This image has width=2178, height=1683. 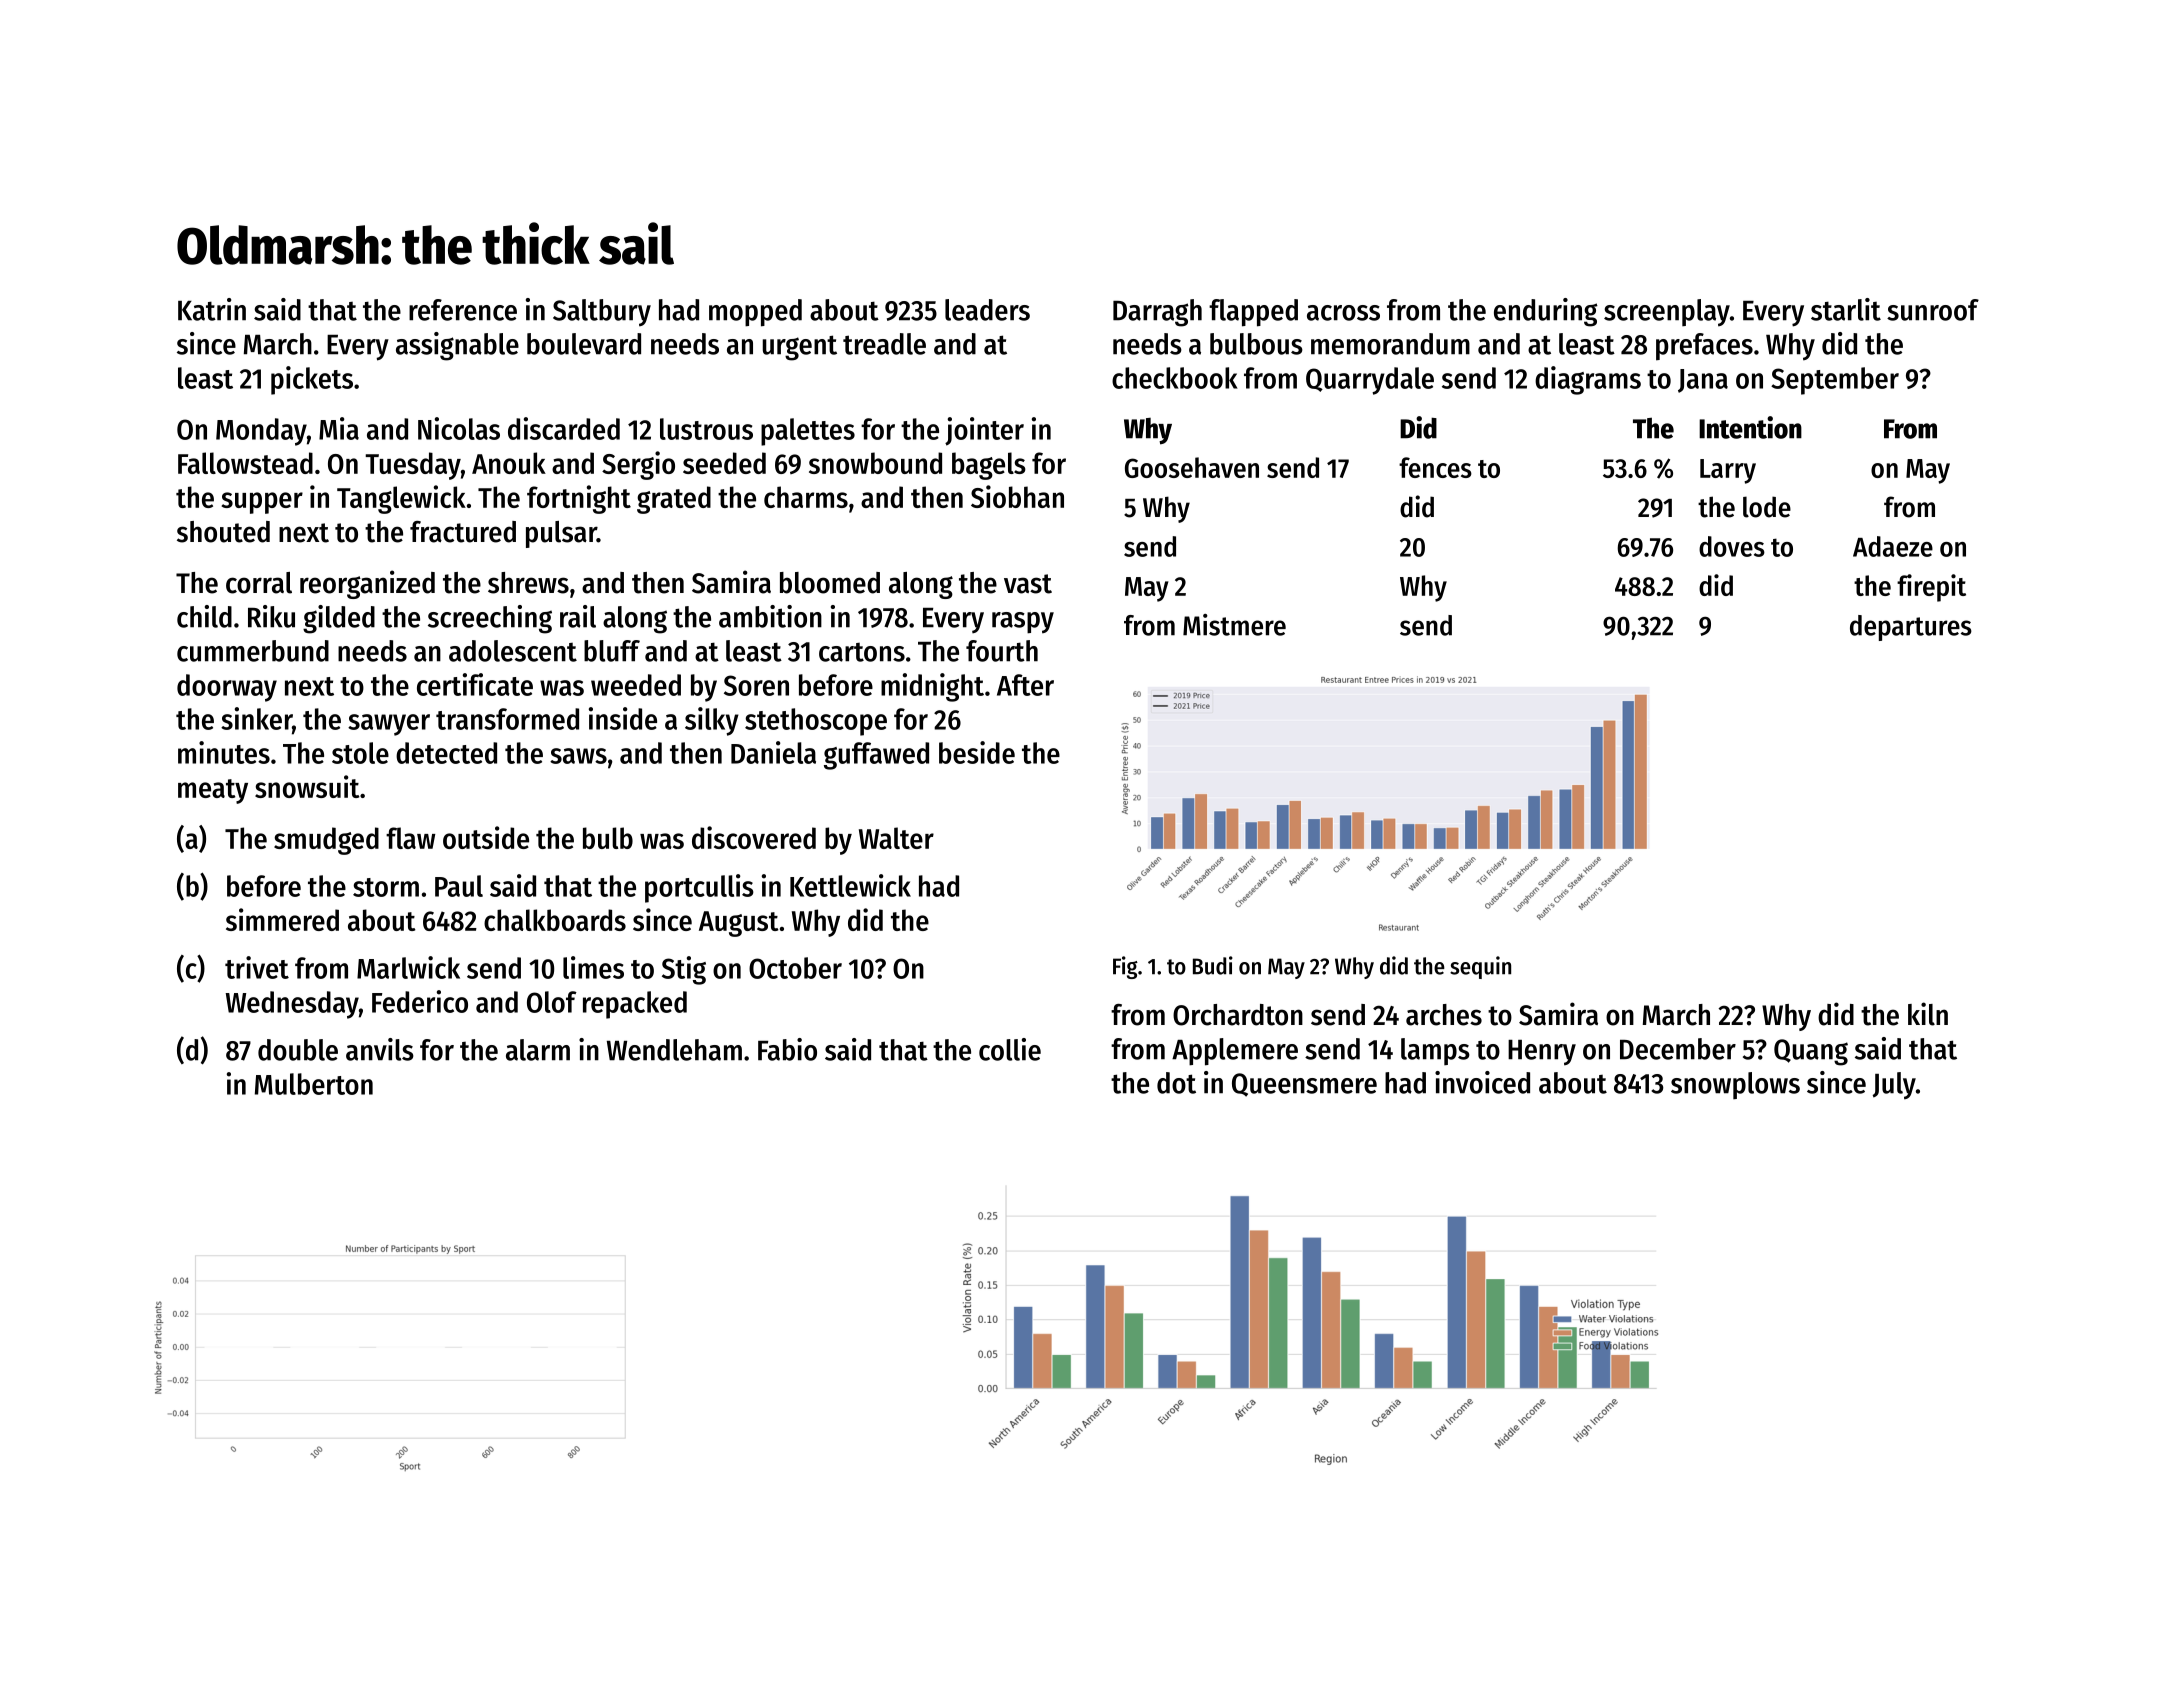 What do you see at coordinates (307, 786) in the image?
I see `snowsuit` at bounding box center [307, 786].
